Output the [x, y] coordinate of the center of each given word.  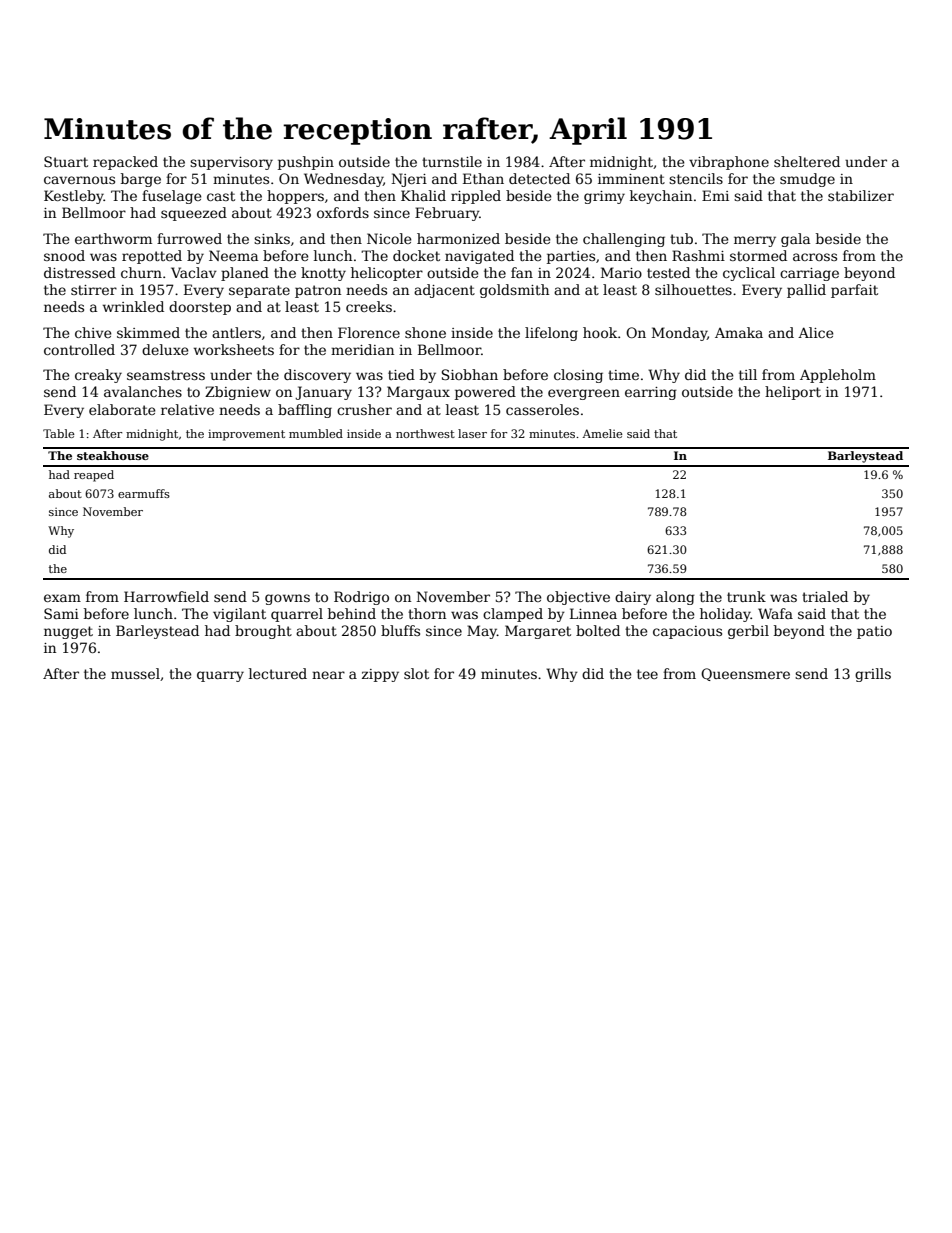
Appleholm [838, 376]
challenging [624, 240]
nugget [68, 632]
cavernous [79, 180]
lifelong [551, 334]
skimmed [148, 332]
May [482, 632]
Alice [816, 332]
